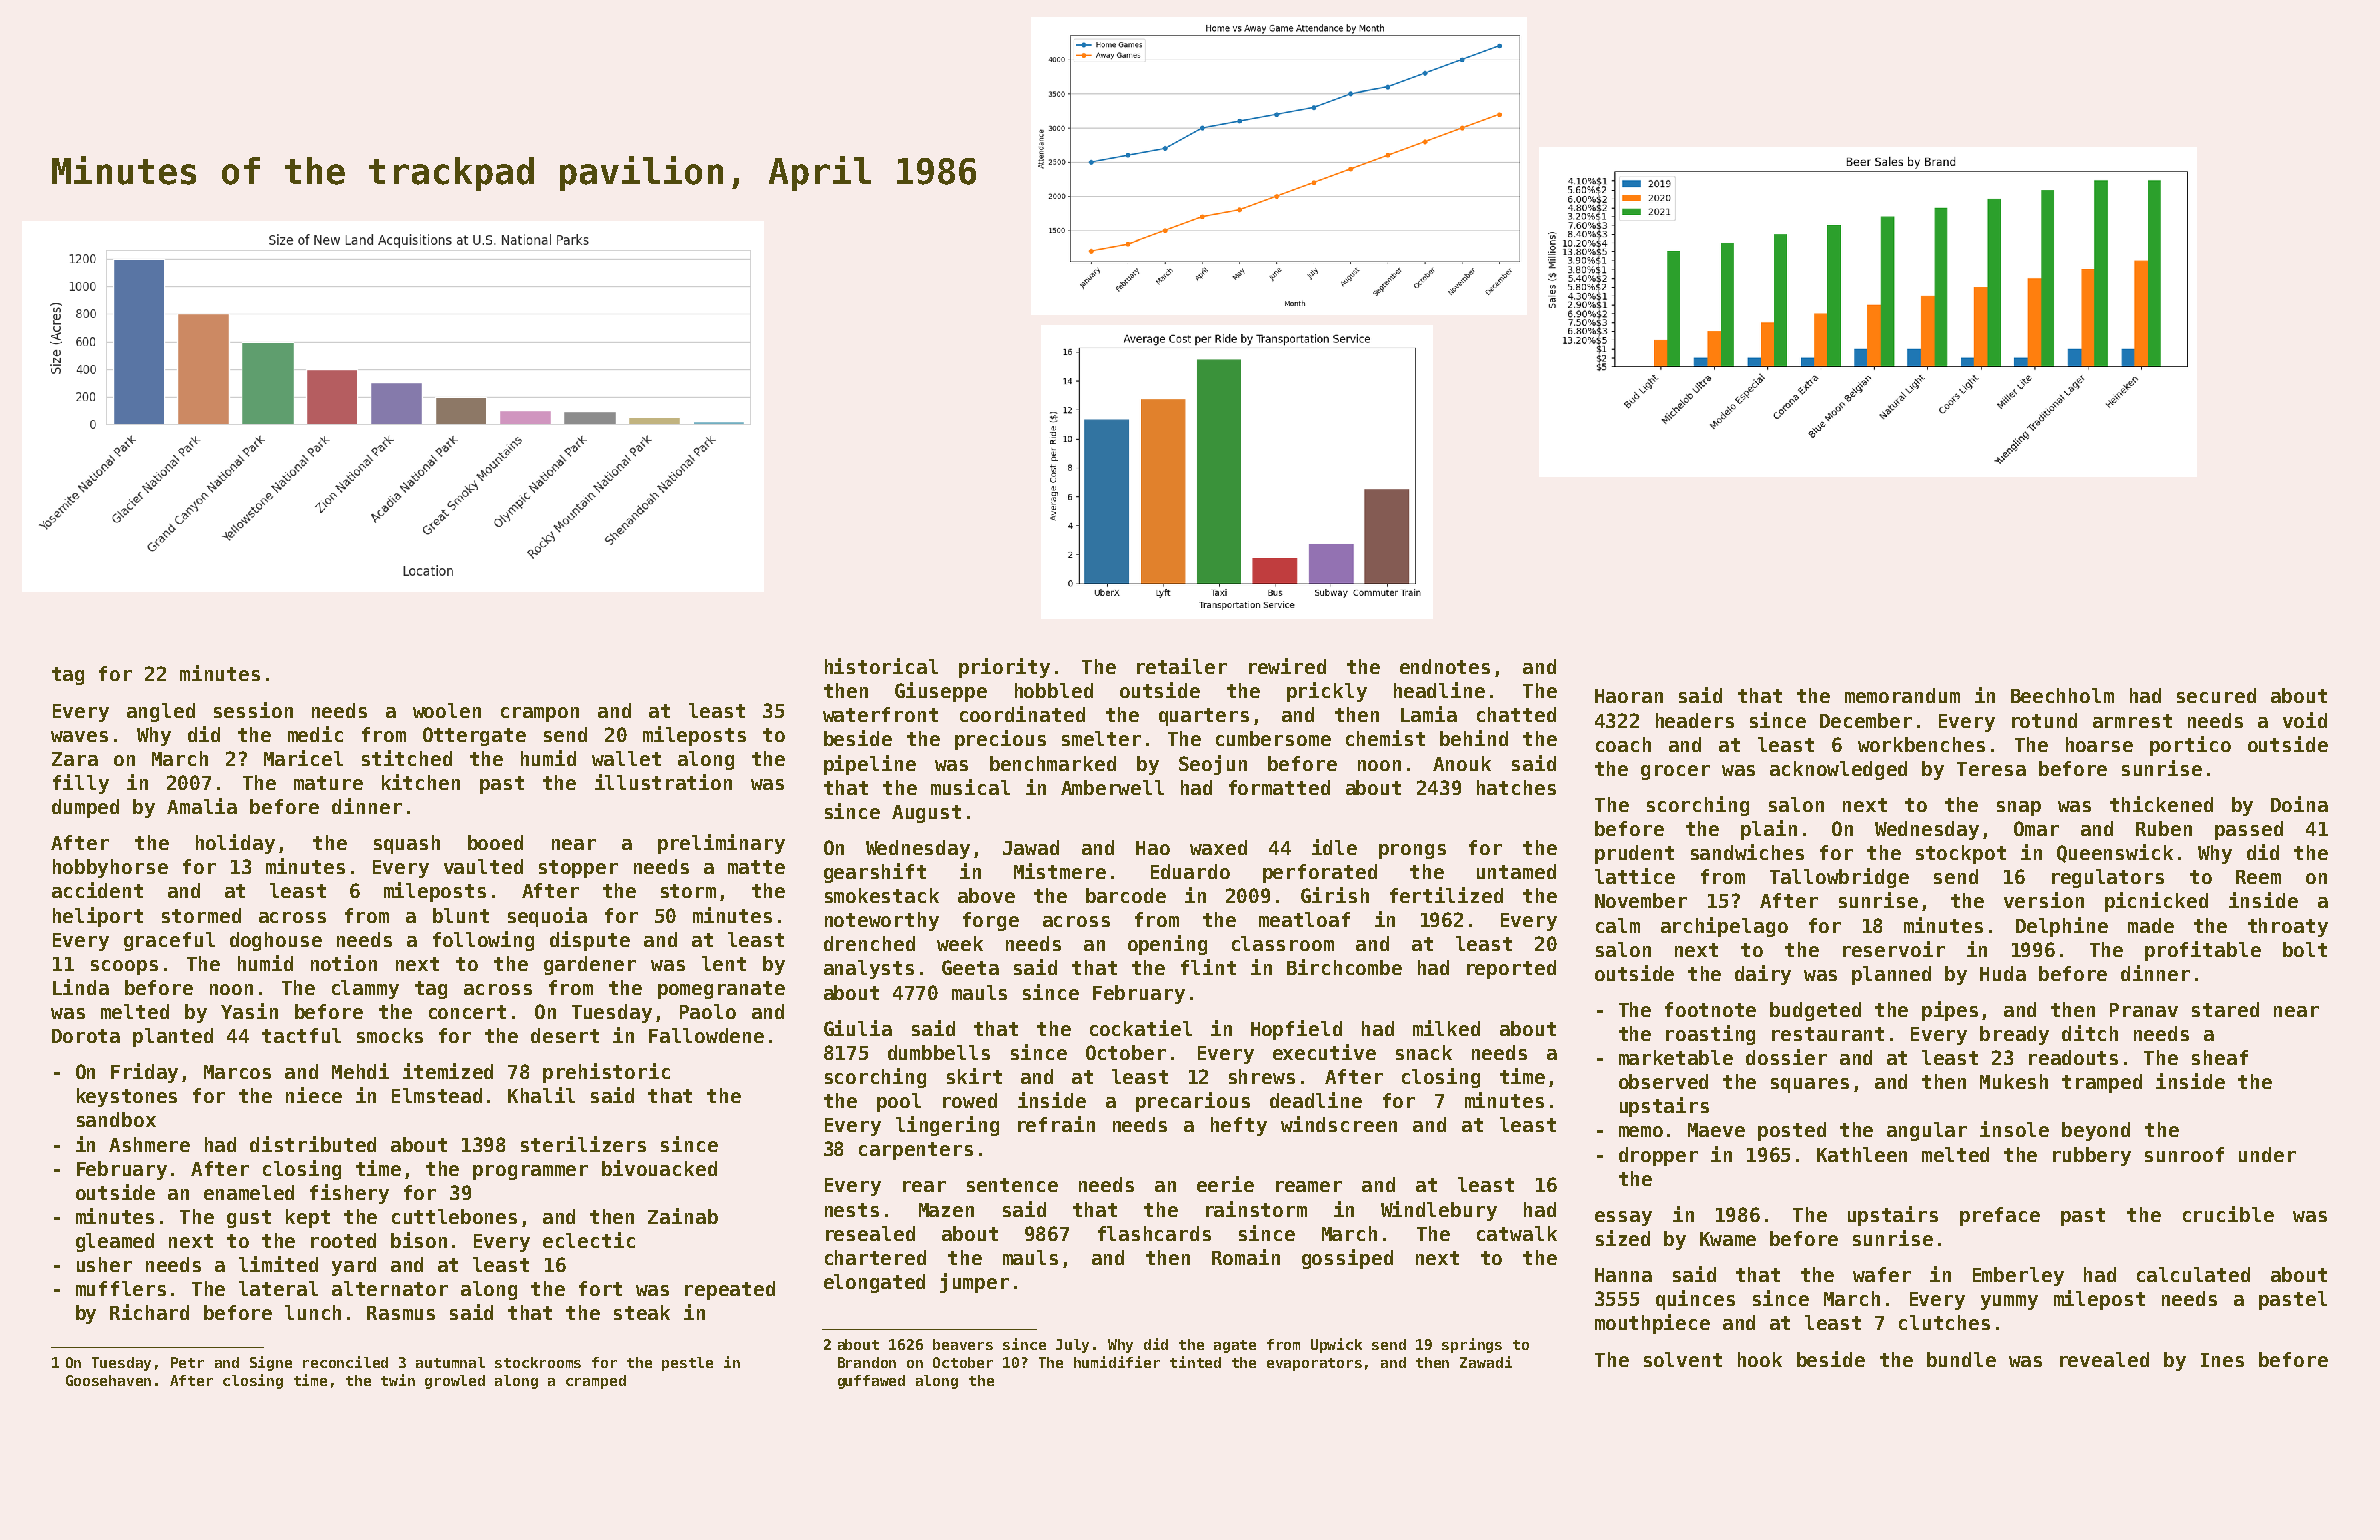  I want to click on planted, so click(173, 1037).
